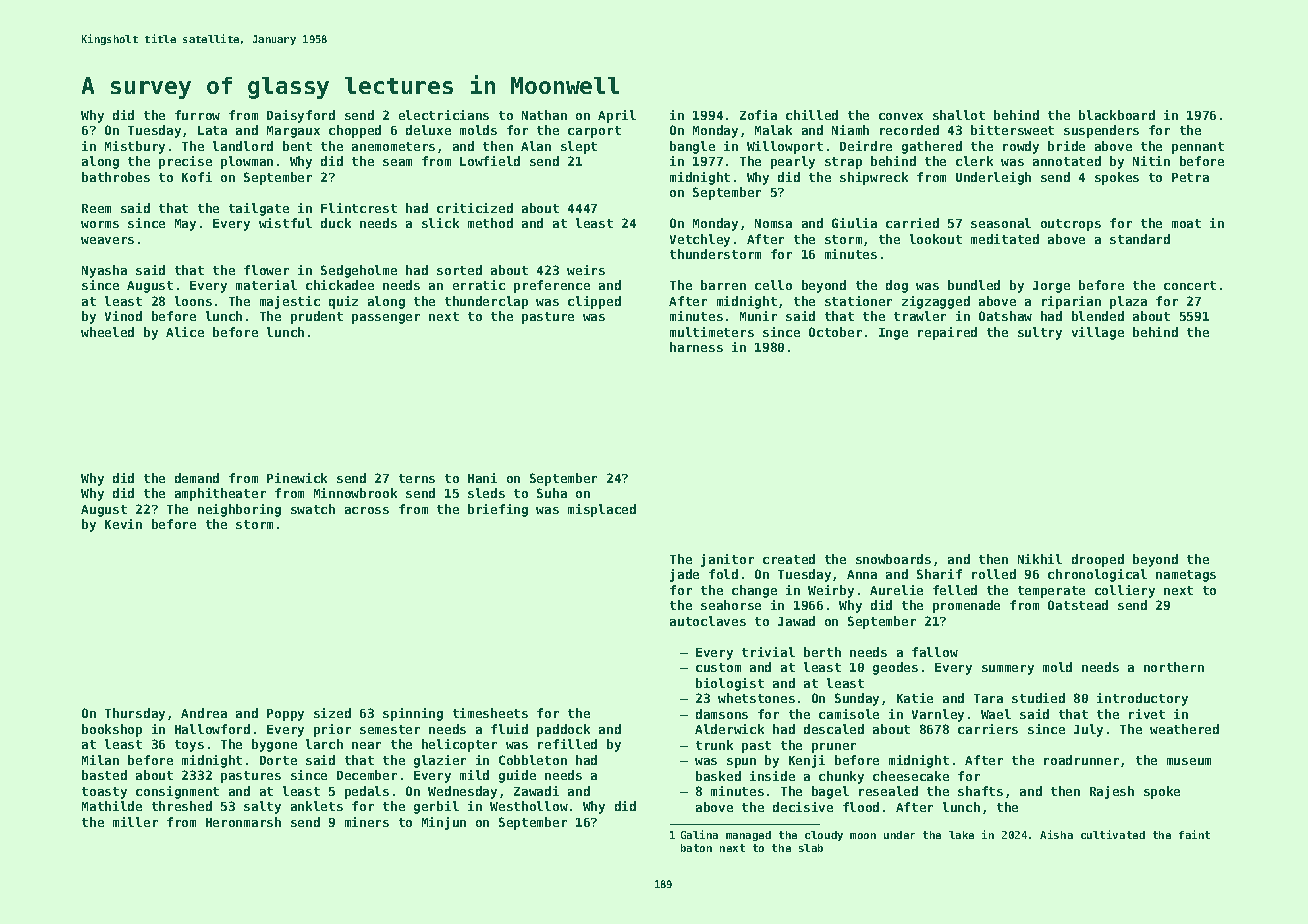  Describe the element at coordinates (498, 510) in the page. I see `briefing` at that location.
